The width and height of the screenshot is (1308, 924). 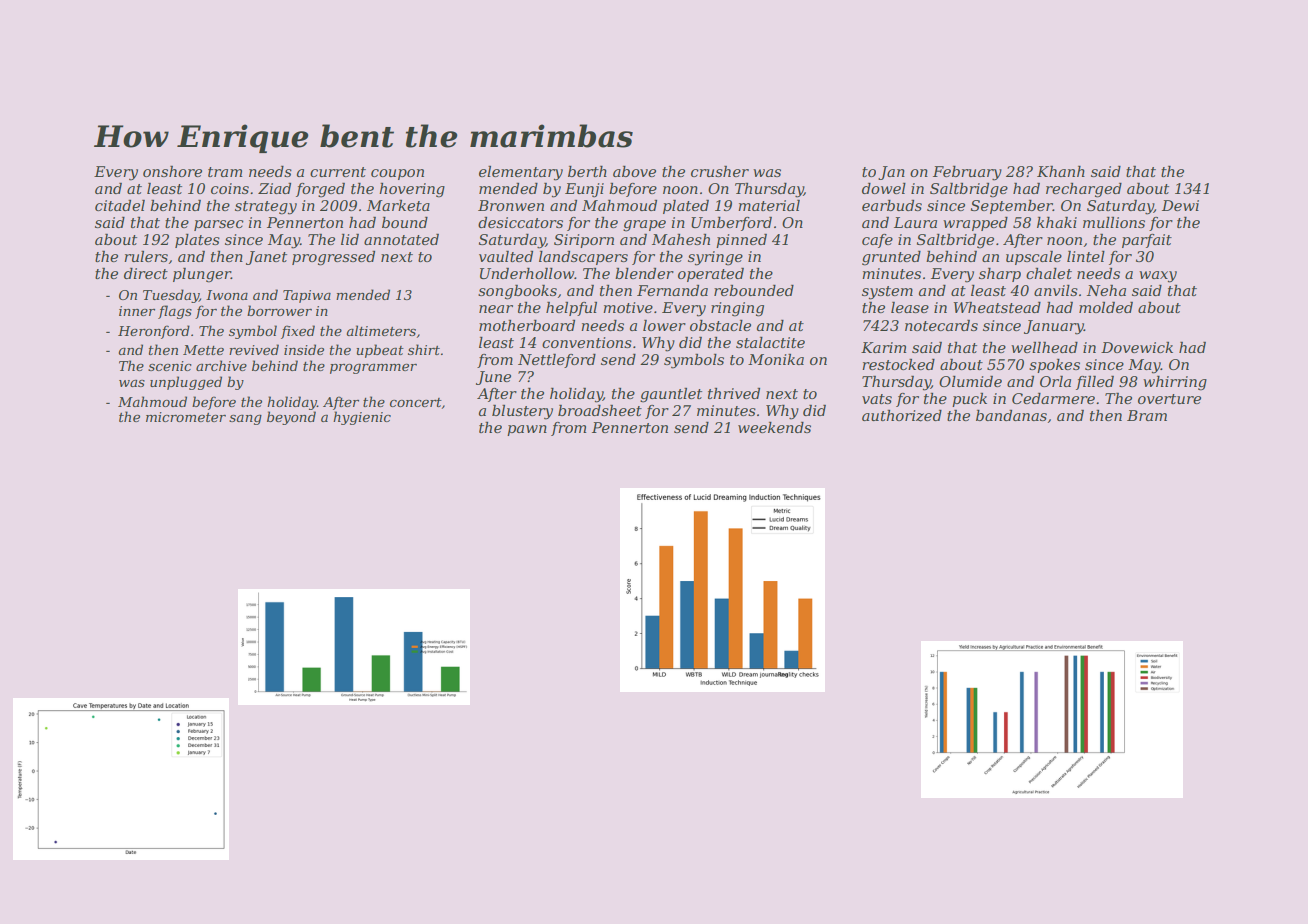 What do you see at coordinates (172, 171) in the screenshot?
I see `onshore` at bounding box center [172, 171].
